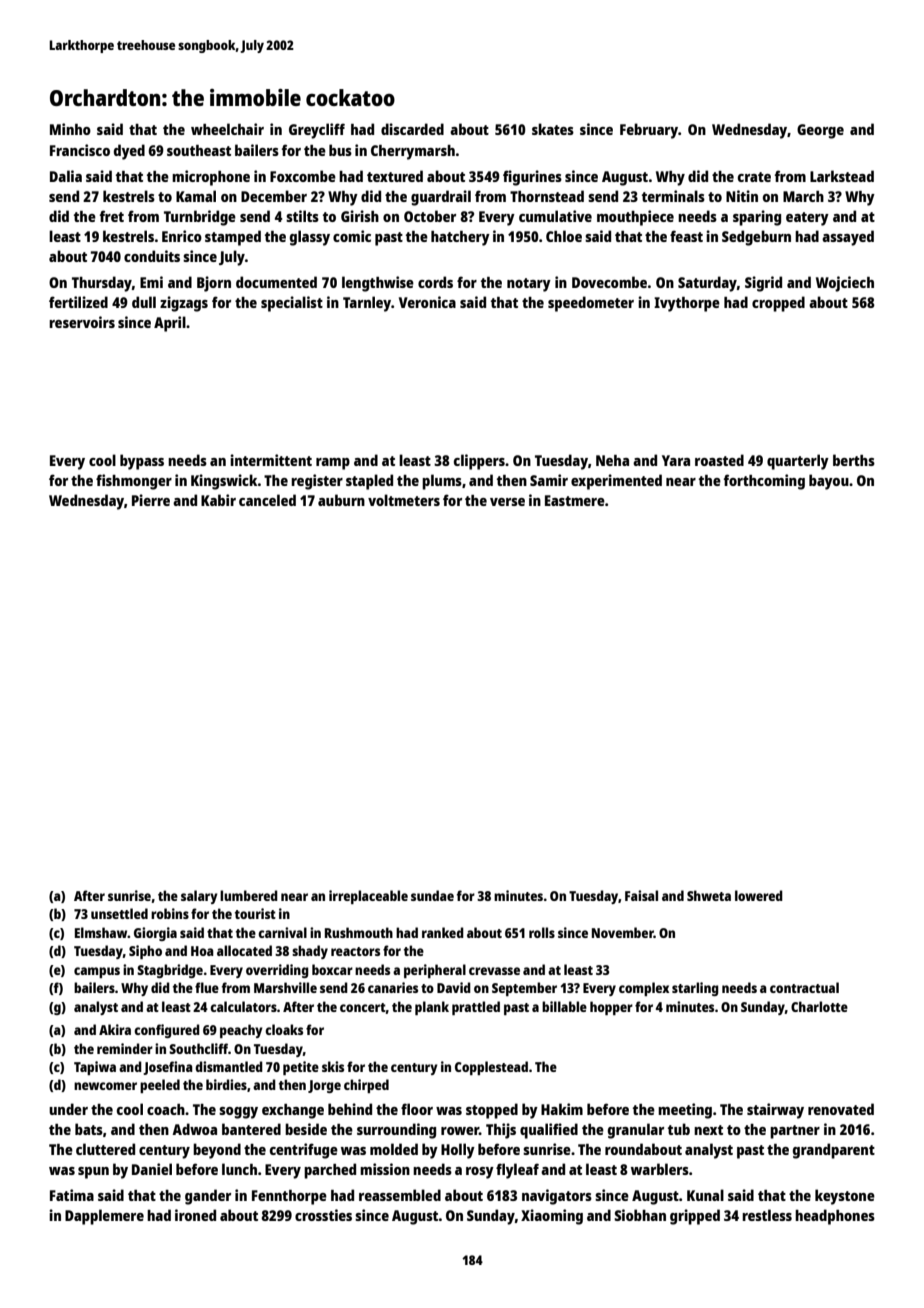 The width and height of the screenshot is (924, 1308). What do you see at coordinates (820, 131) in the screenshot?
I see `George` at bounding box center [820, 131].
